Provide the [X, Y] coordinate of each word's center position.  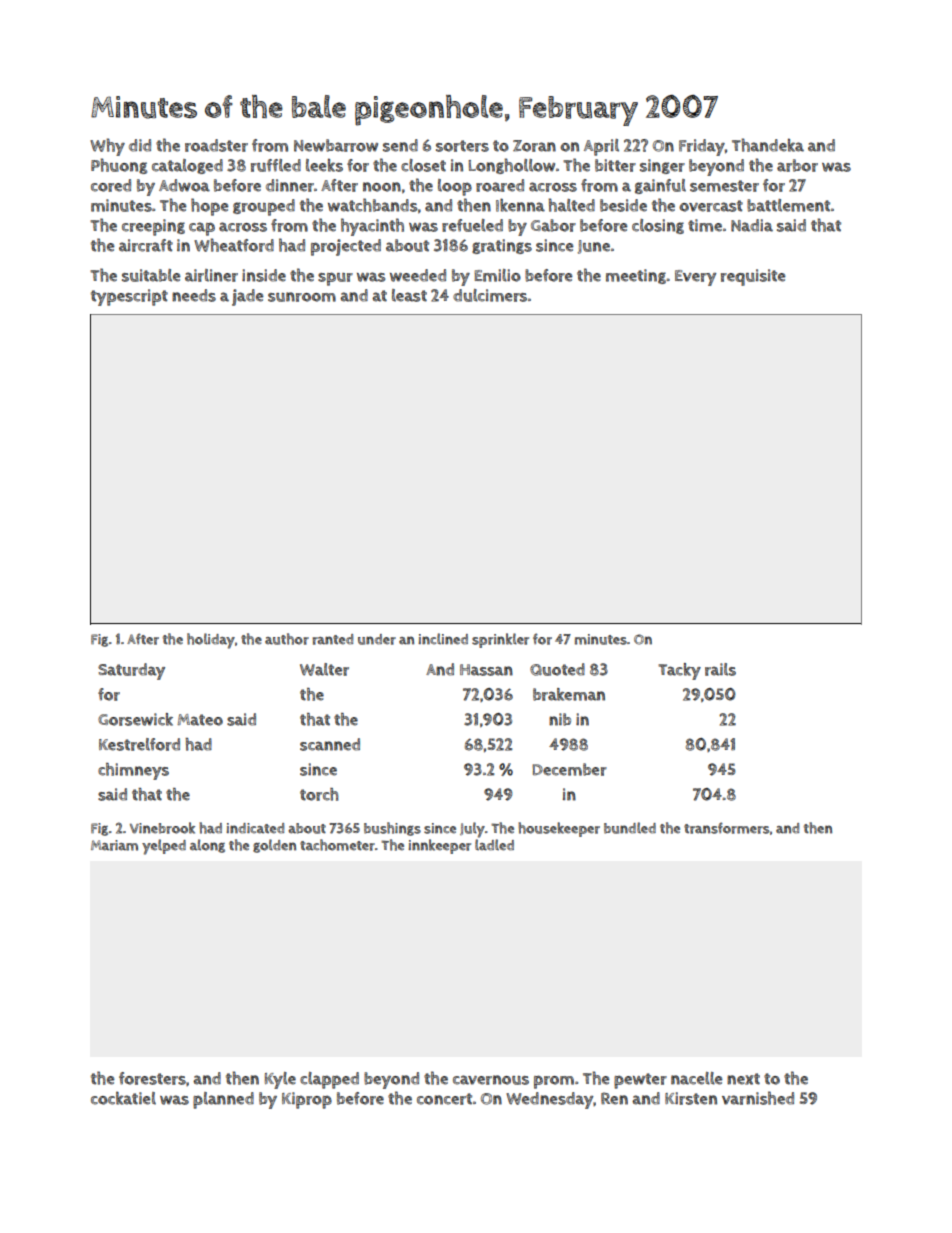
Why [107, 147]
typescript [129, 297]
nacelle [697, 1078]
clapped [329, 1080]
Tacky [679, 671]
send [400, 145]
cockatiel [123, 1098]
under [377, 639]
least [409, 295]
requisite [753, 277]
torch [319, 794]
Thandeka [768, 145]
